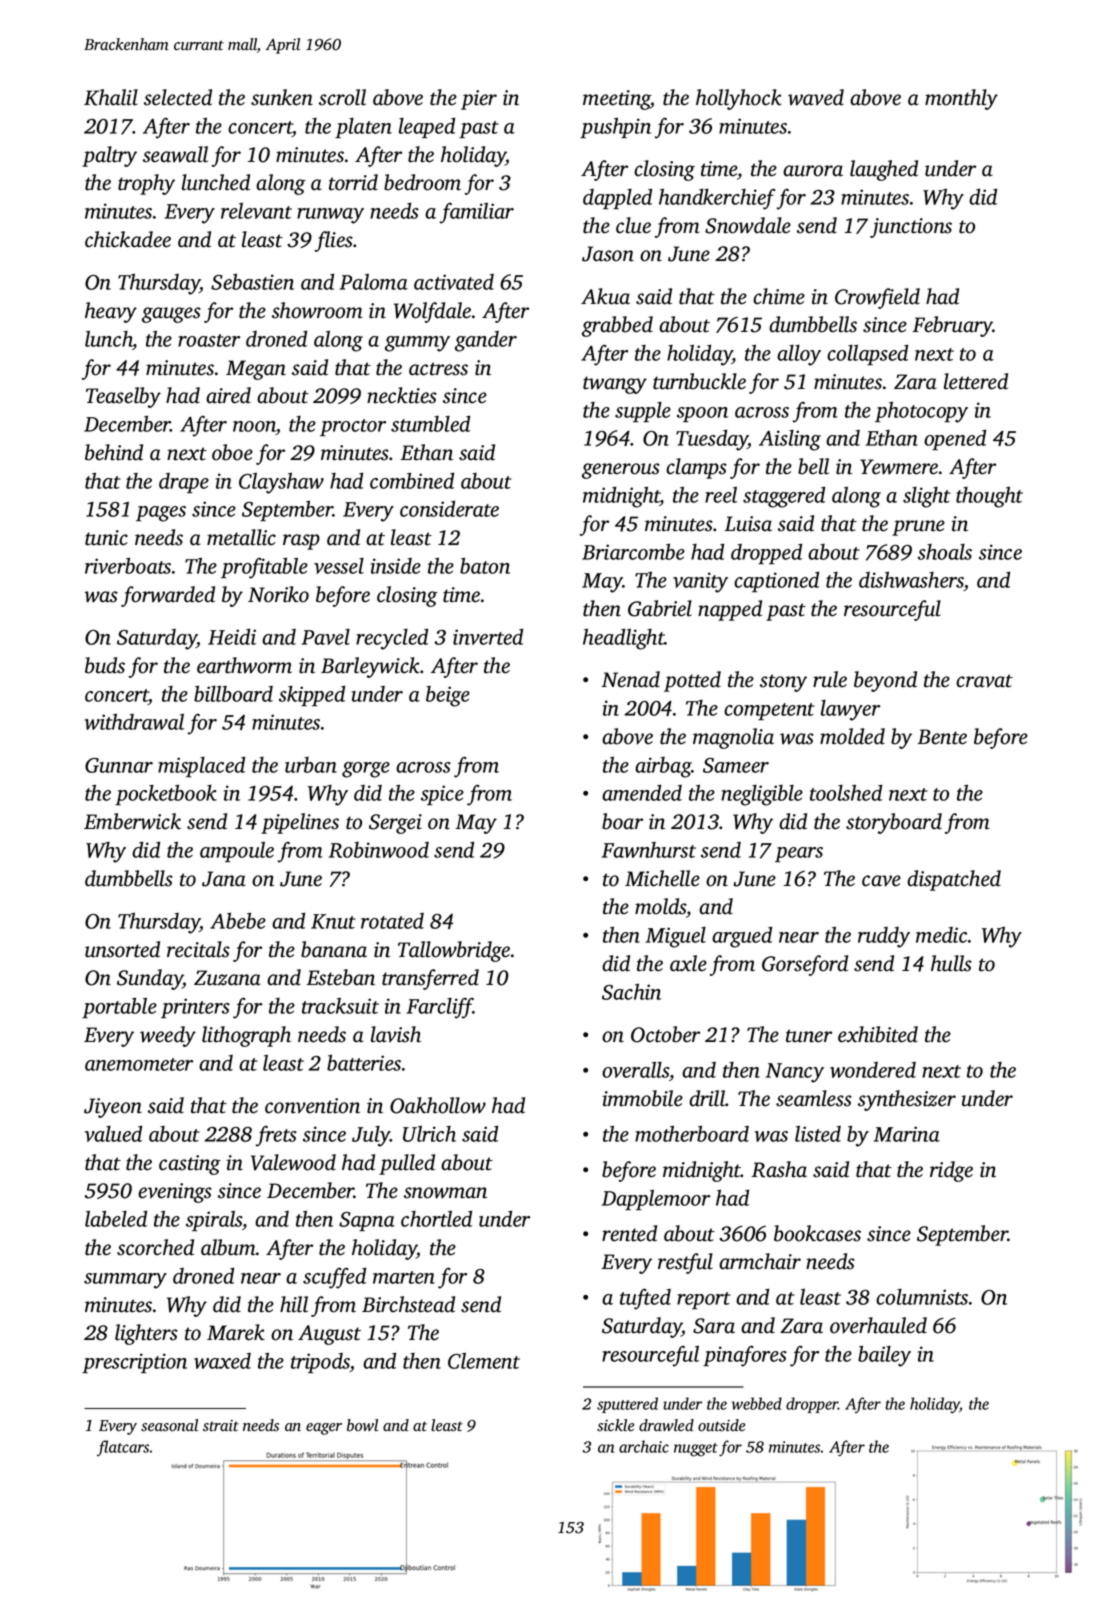  What do you see at coordinates (105, 665) in the page?
I see `buds` at bounding box center [105, 665].
